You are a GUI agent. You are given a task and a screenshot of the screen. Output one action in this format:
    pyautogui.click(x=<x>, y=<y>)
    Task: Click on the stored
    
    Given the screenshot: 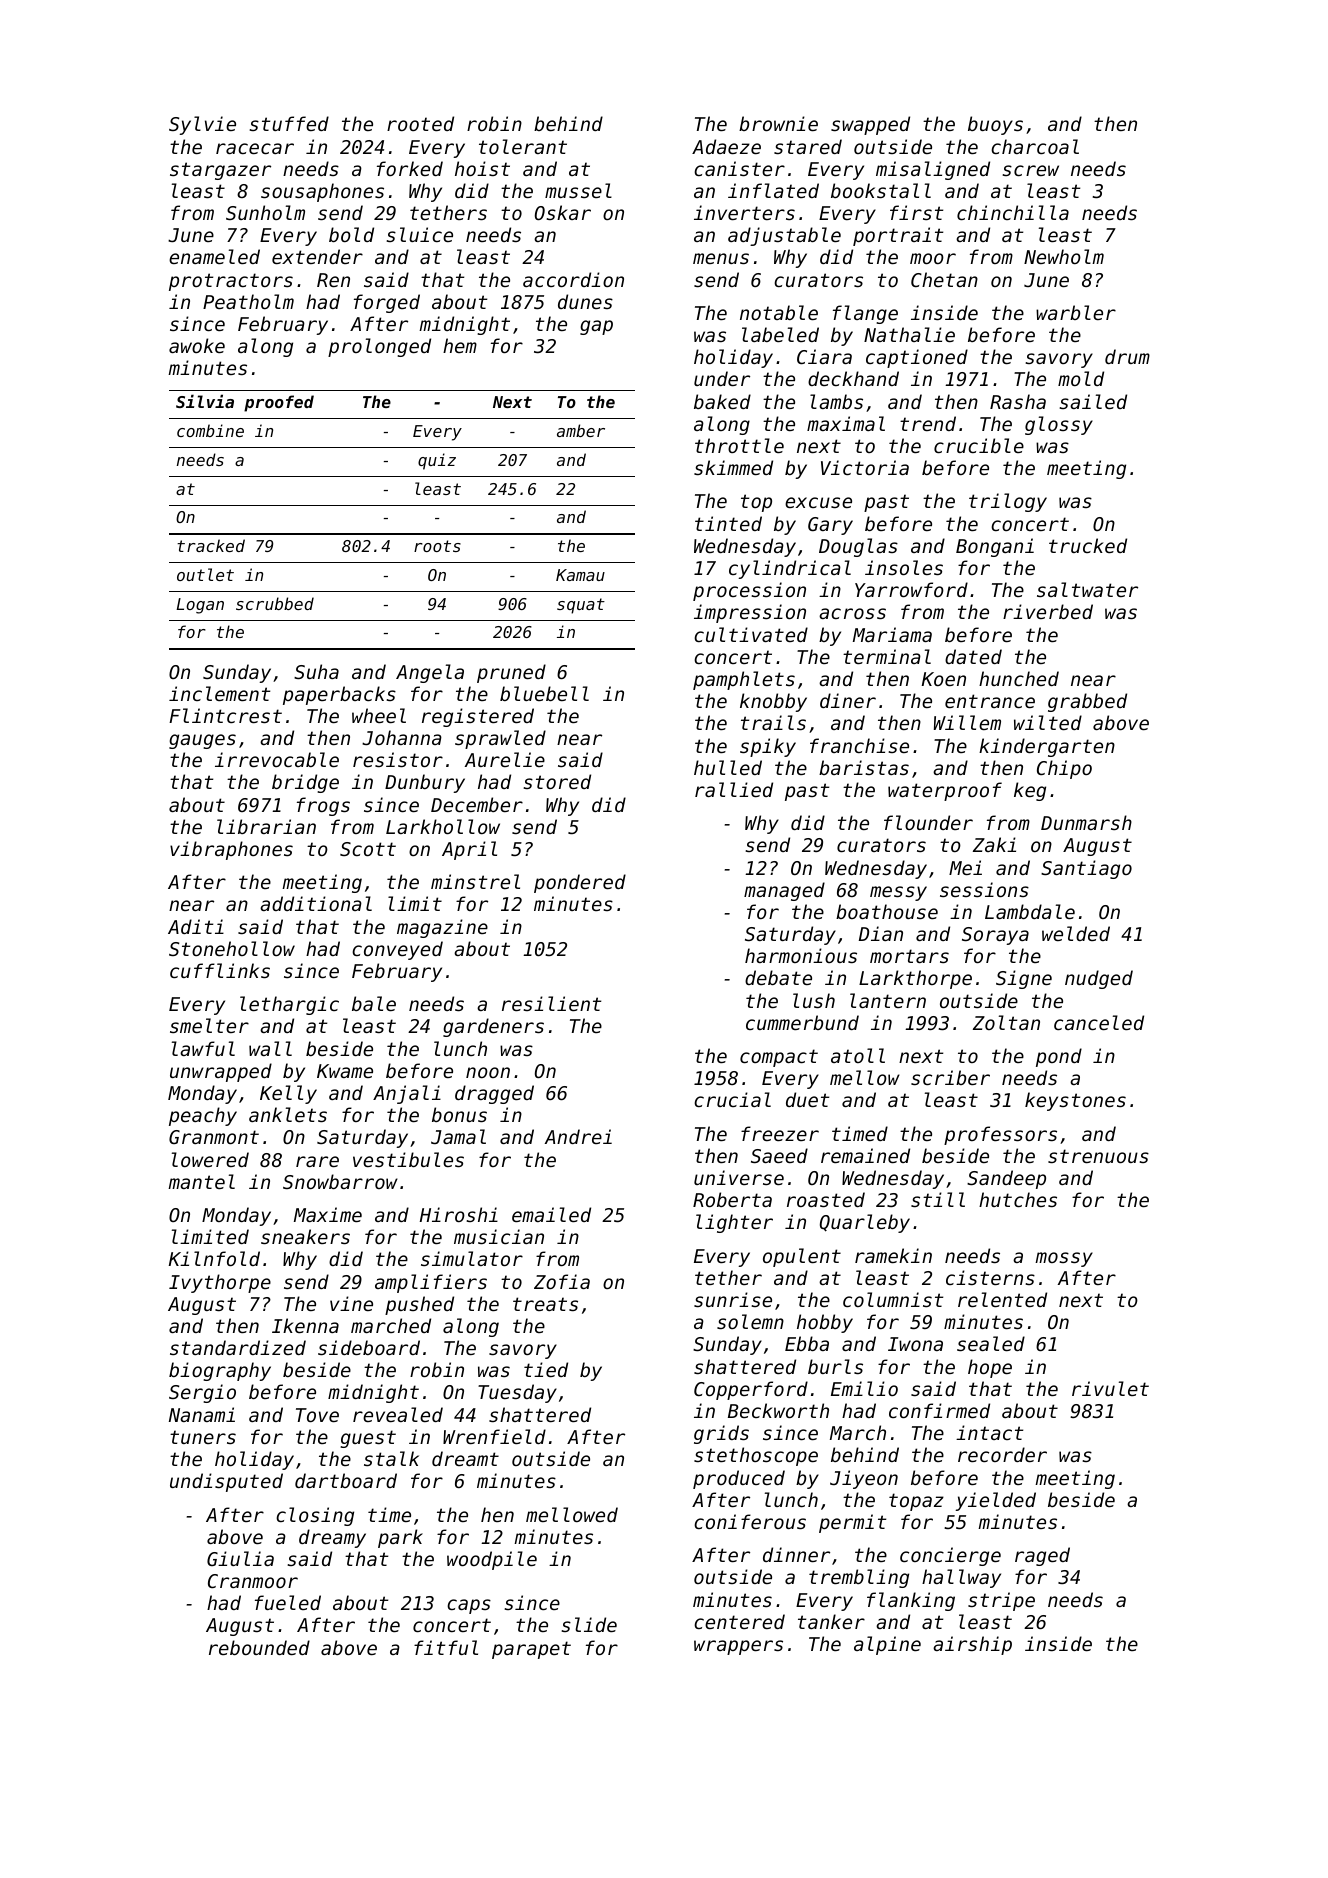 What is the action you would take?
    pyautogui.click(x=557, y=781)
